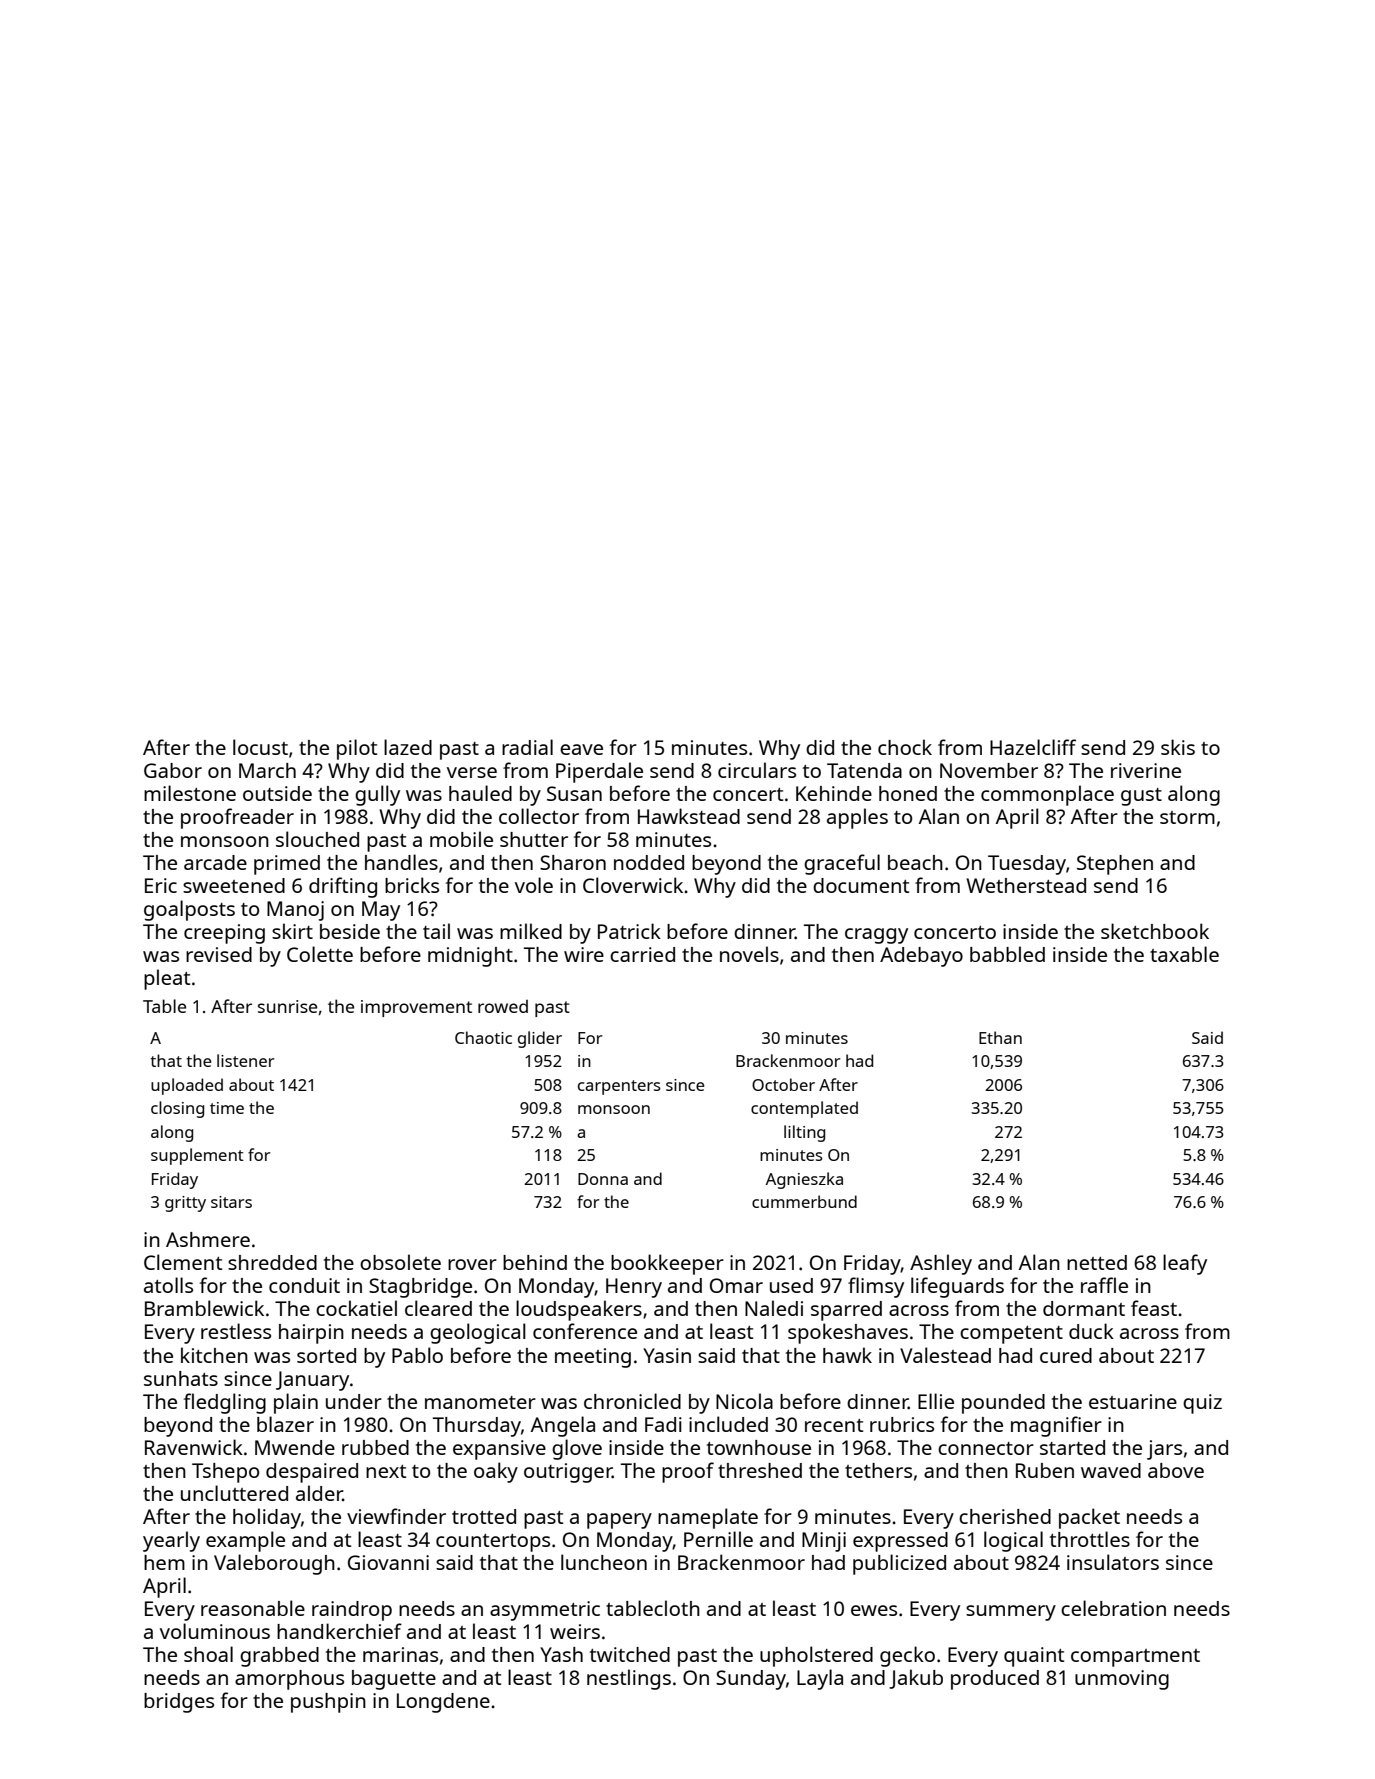 This screenshot has height=1779, width=1375. Describe the element at coordinates (575, 1631) in the screenshot. I see `weirs` at that location.
